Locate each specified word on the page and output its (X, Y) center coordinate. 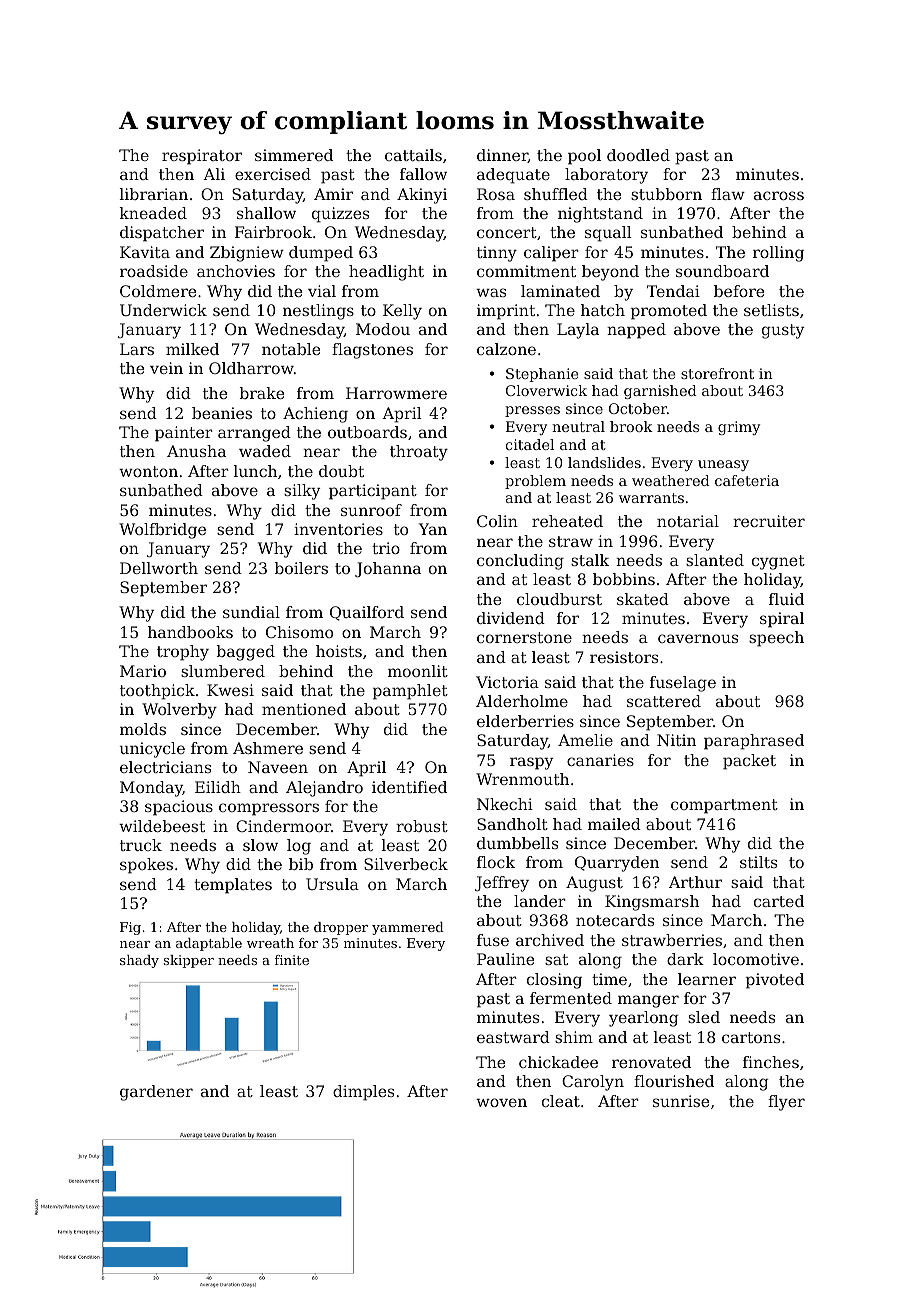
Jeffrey (502, 884)
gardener (156, 1093)
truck (141, 845)
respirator (202, 157)
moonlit (418, 671)
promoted (669, 312)
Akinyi (422, 196)
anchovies (236, 271)
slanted (715, 560)
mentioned (304, 709)
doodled (638, 155)
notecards (615, 920)
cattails (413, 155)
